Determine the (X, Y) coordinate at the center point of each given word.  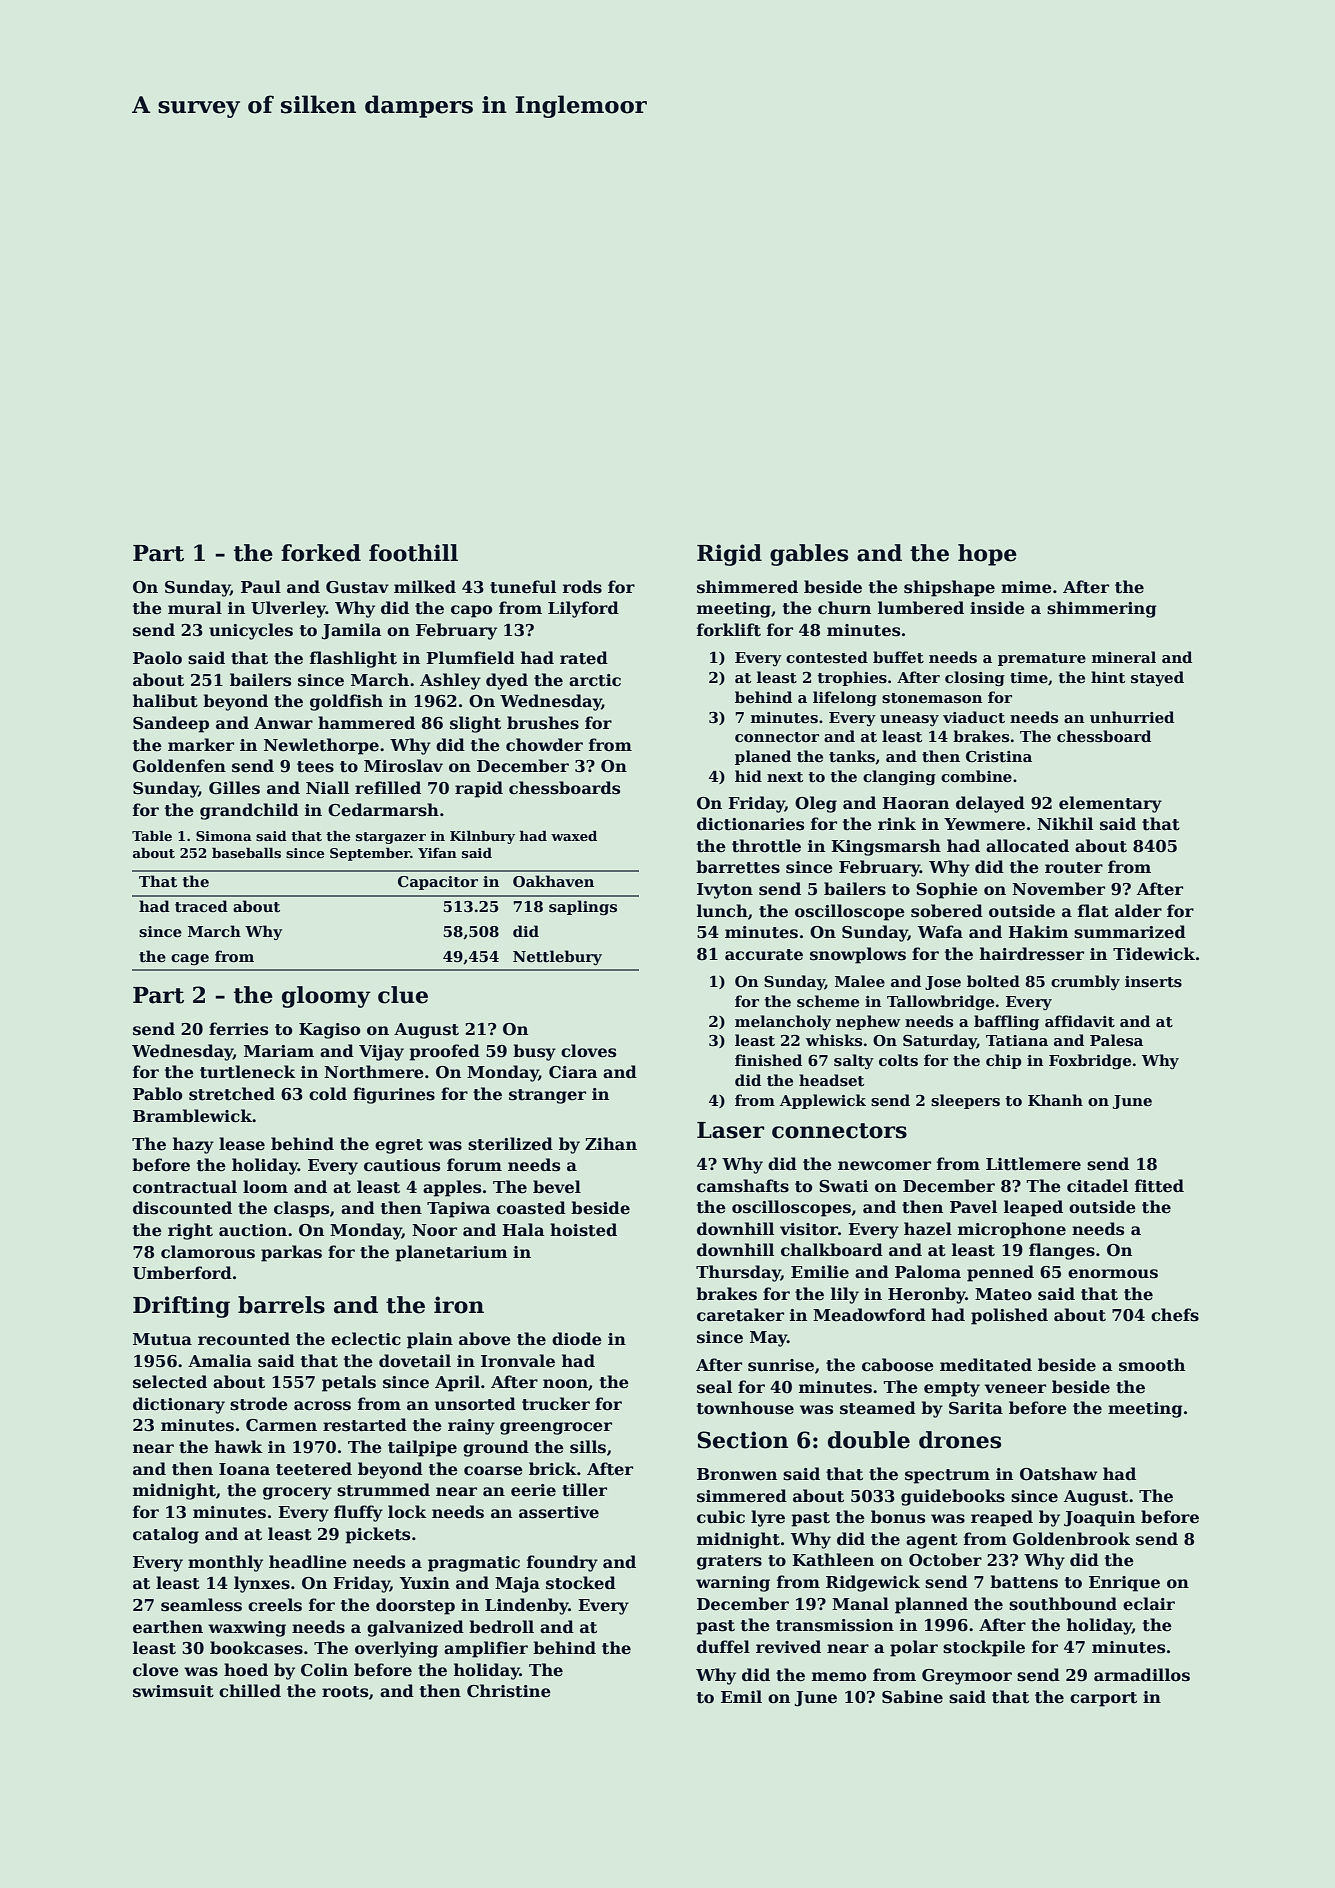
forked (321, 553)
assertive (559, 1512)
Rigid (729, 555)
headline (308, 1562)
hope (987, 555)
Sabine (912, 1697)
